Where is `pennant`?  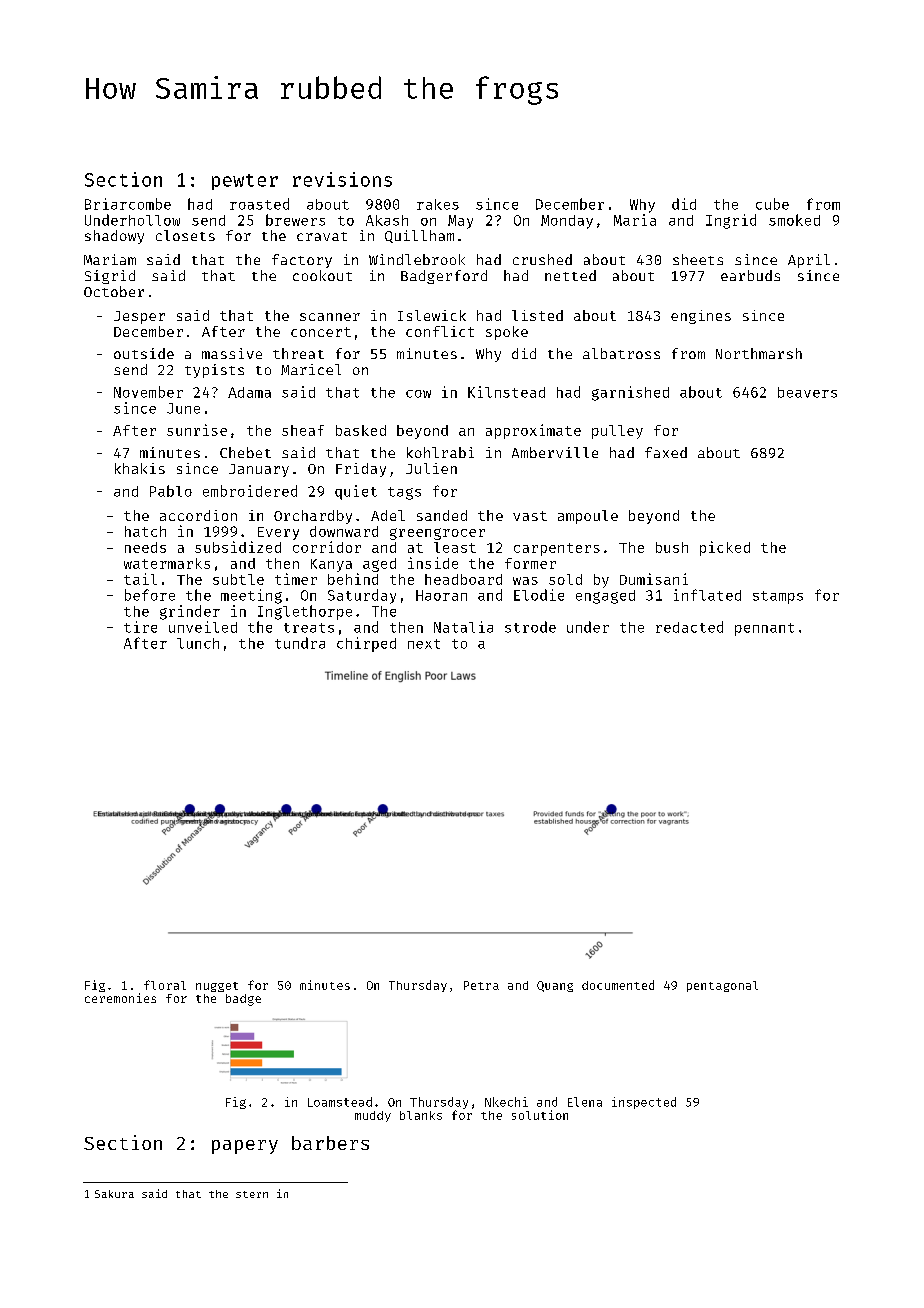
pennant is located at coordinates (764, 629).
